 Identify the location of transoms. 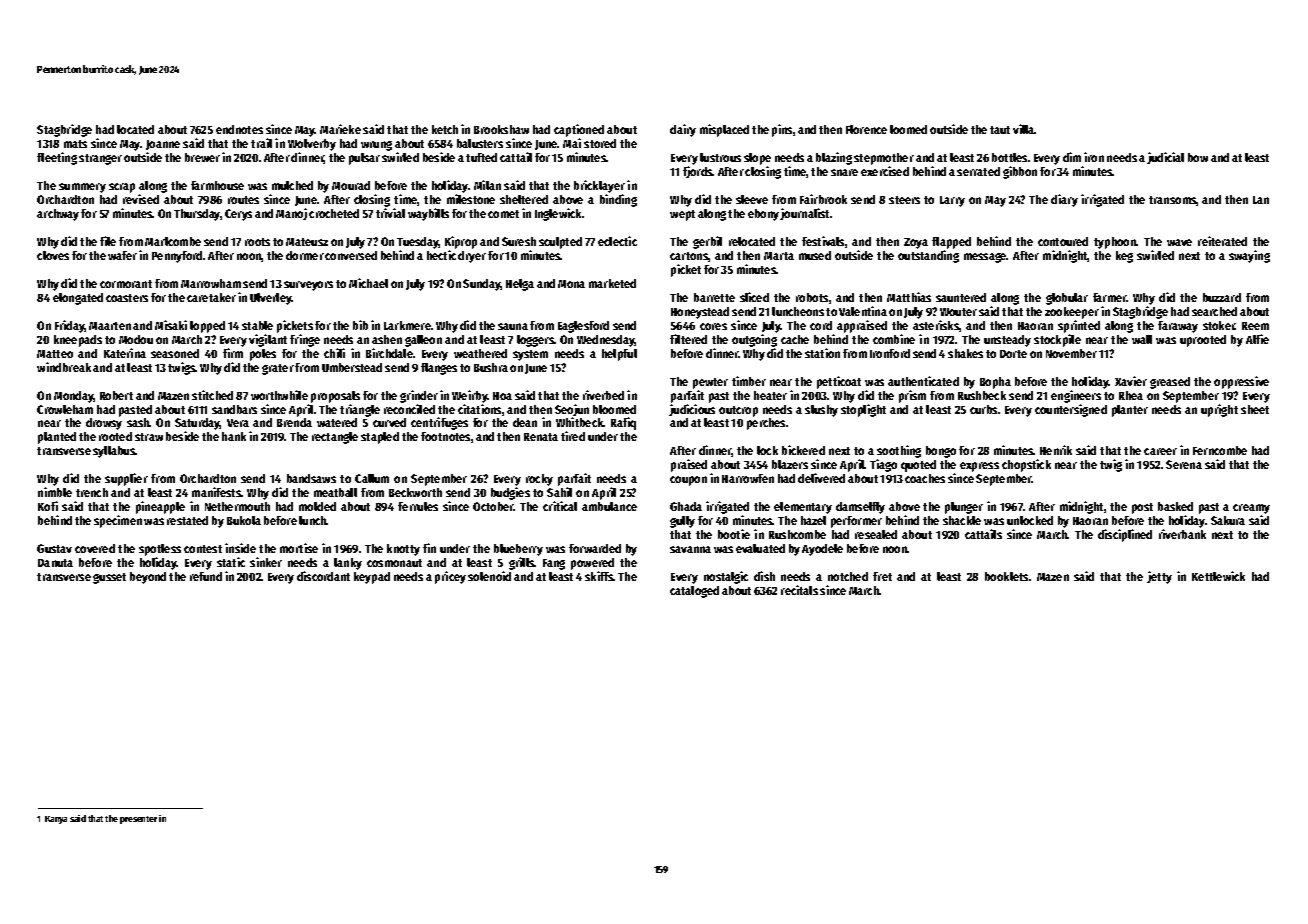
(1173, 201).
